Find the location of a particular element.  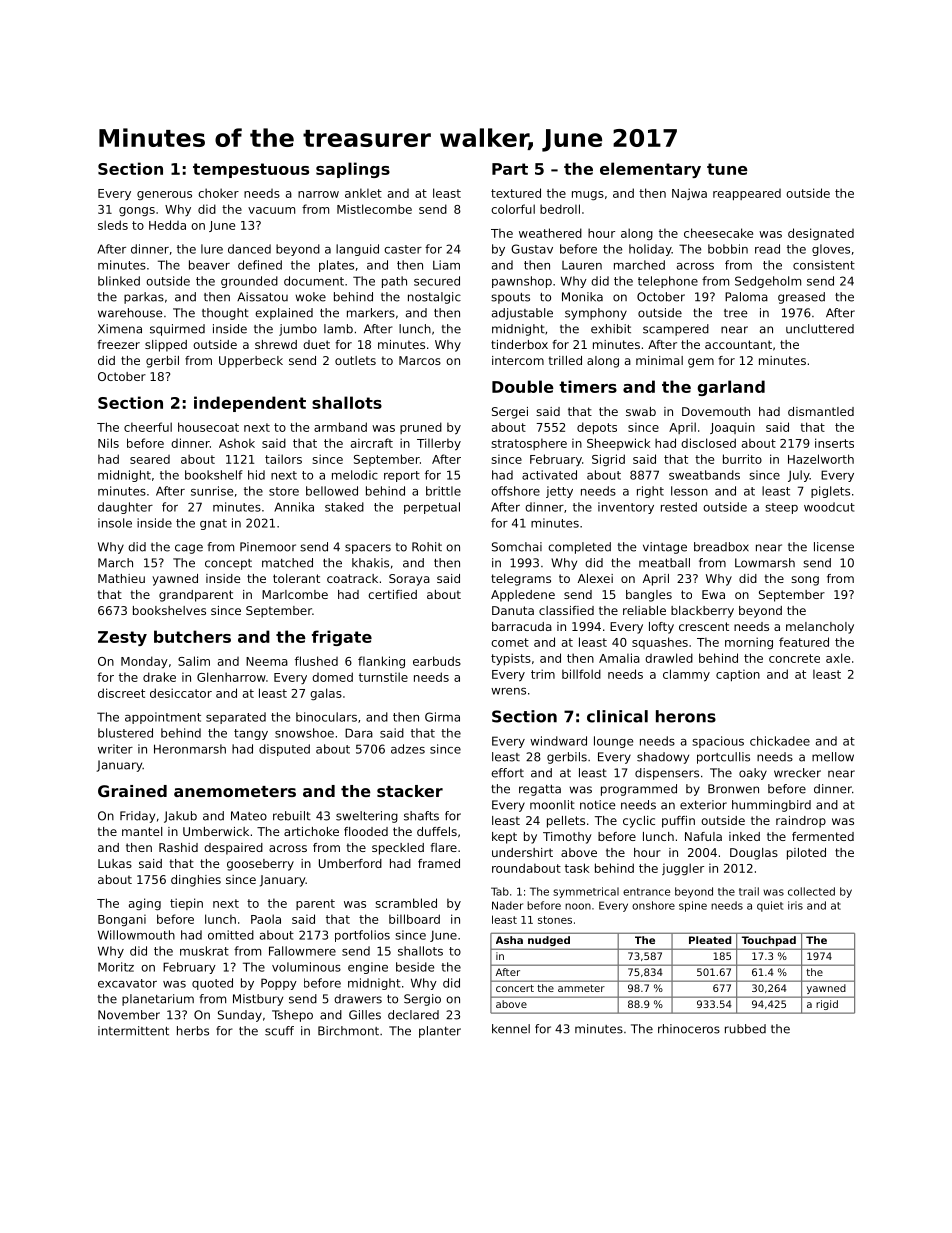

markers is located at coordinates (371, 313).
